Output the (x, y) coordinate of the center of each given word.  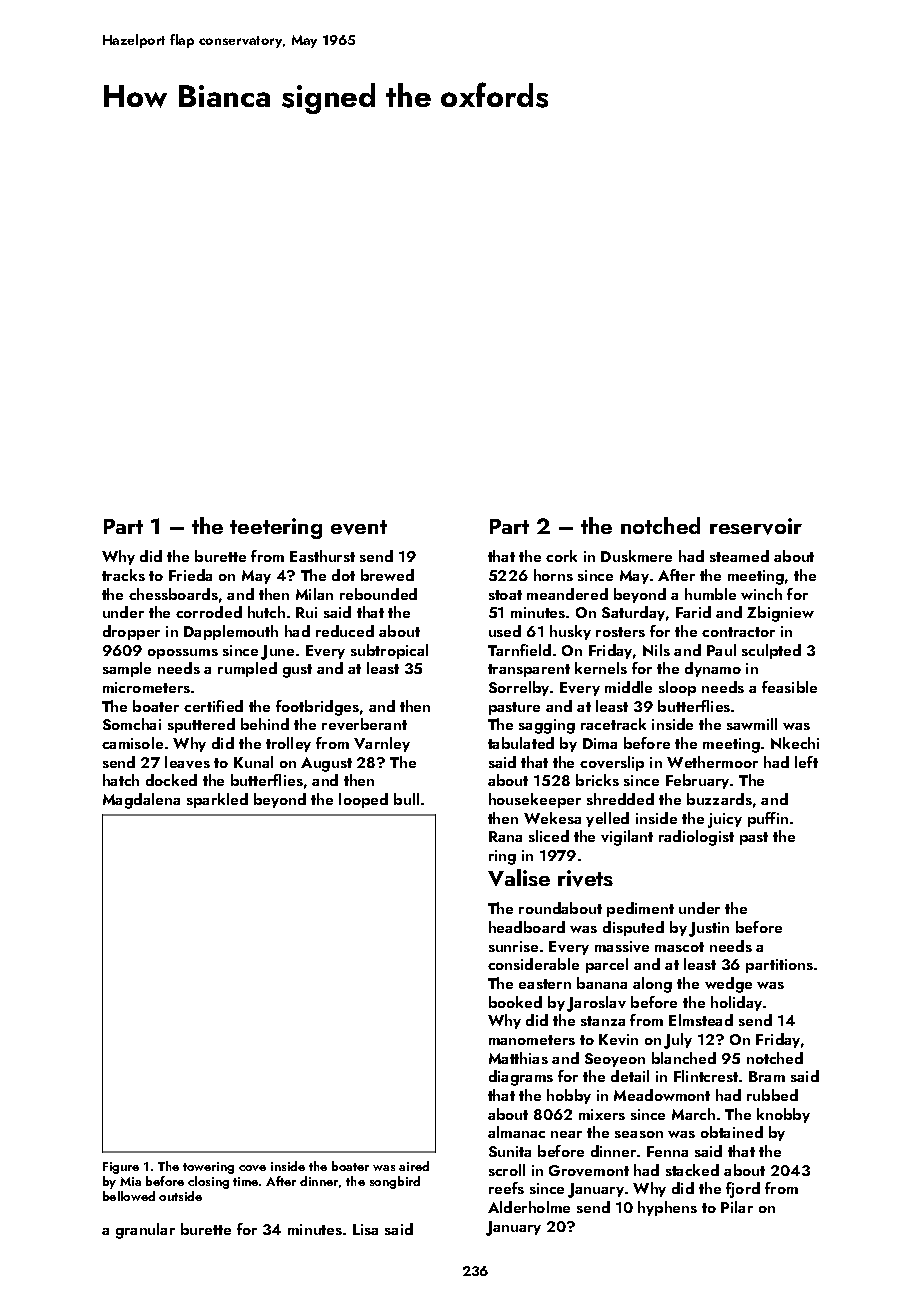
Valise (519, 877)
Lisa (365, 1229)
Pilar (737, 1207)
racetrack (613, 724)
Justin (709, 929)
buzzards (719, 799)
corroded (209, 612)
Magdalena (141, 801)
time (245, 1181)
